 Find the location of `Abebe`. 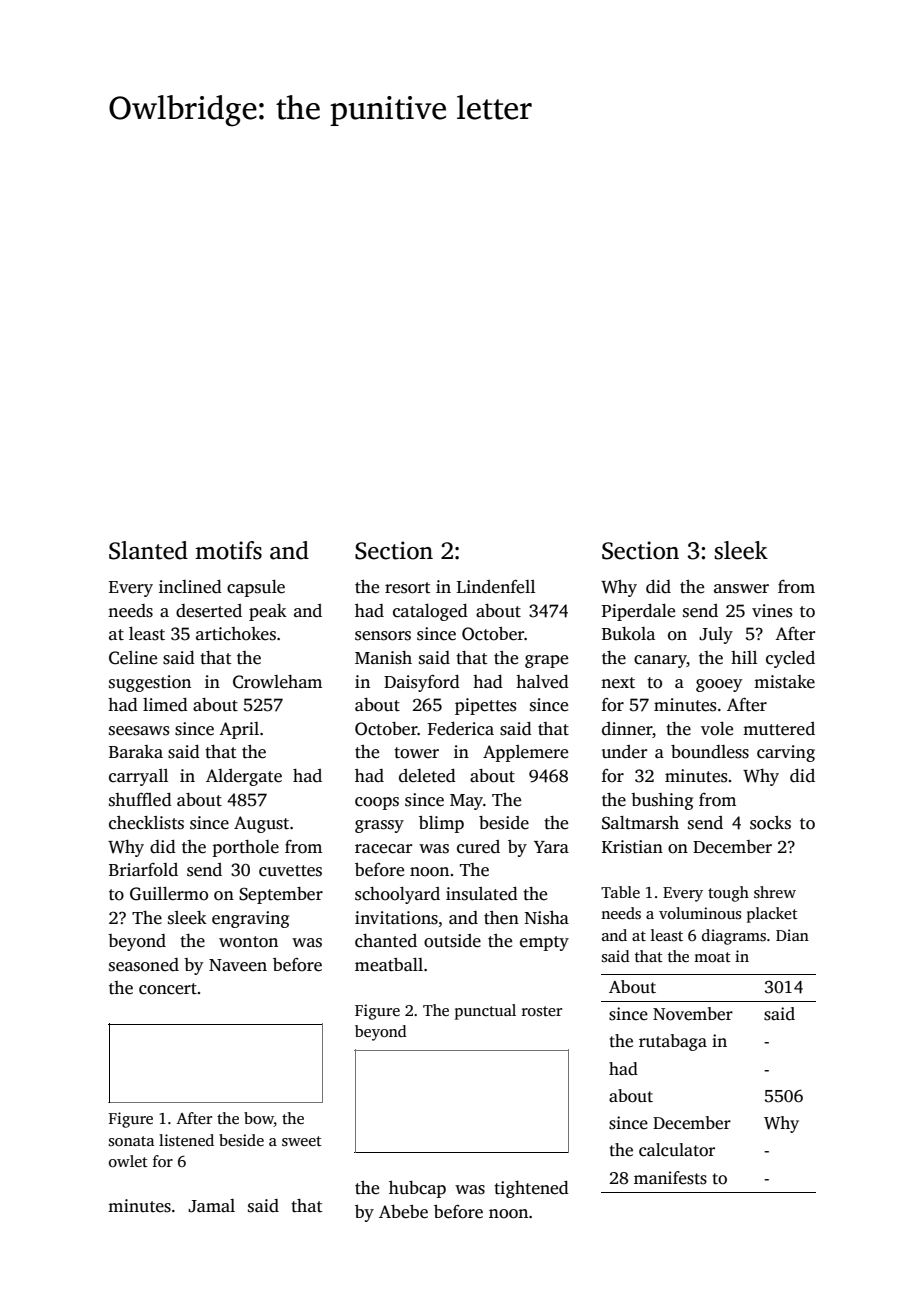

Abebe is located at coordinates (403, 1212).
